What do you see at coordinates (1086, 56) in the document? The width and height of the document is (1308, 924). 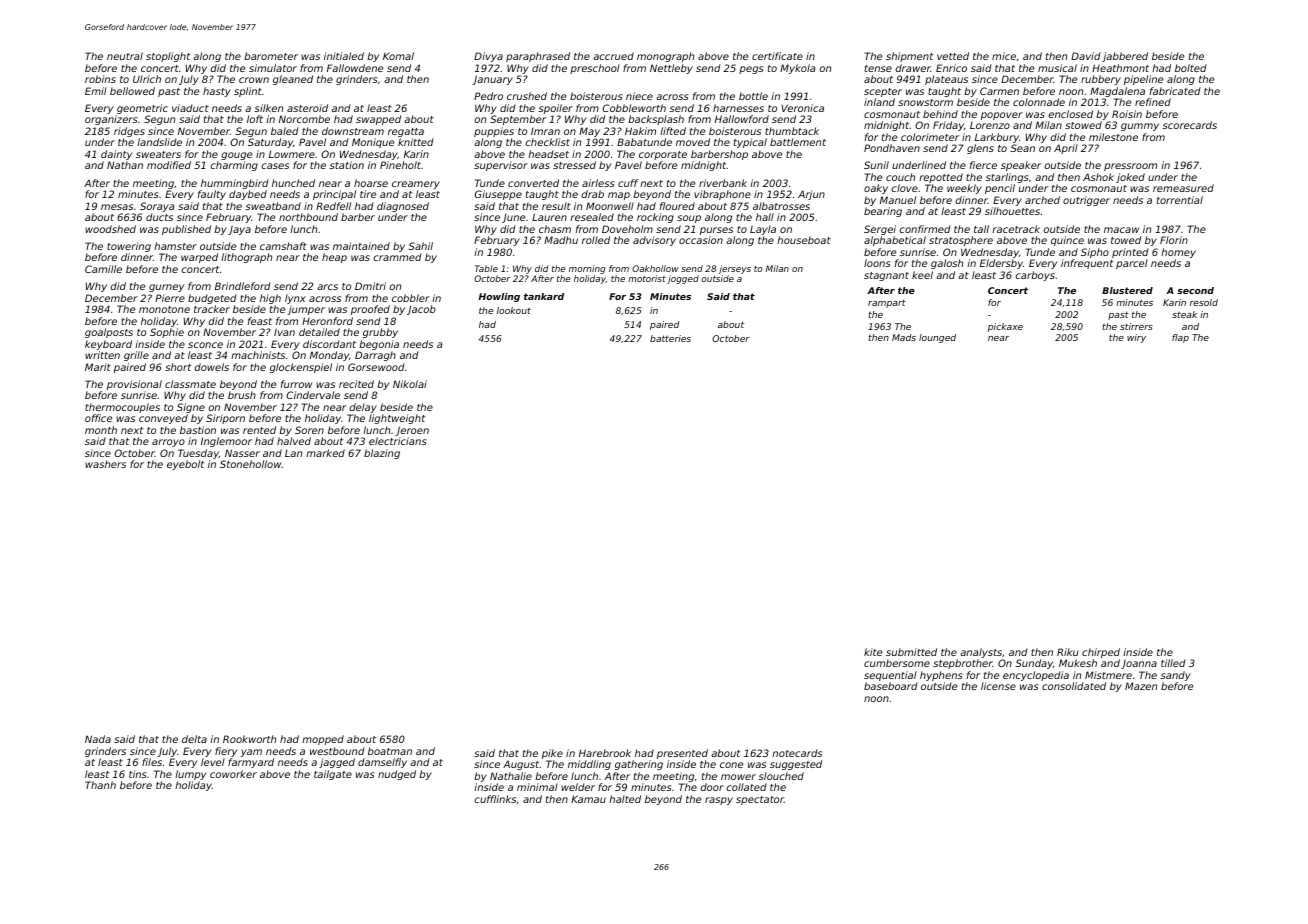 I see `David` at bounding box center [1086, 56].
